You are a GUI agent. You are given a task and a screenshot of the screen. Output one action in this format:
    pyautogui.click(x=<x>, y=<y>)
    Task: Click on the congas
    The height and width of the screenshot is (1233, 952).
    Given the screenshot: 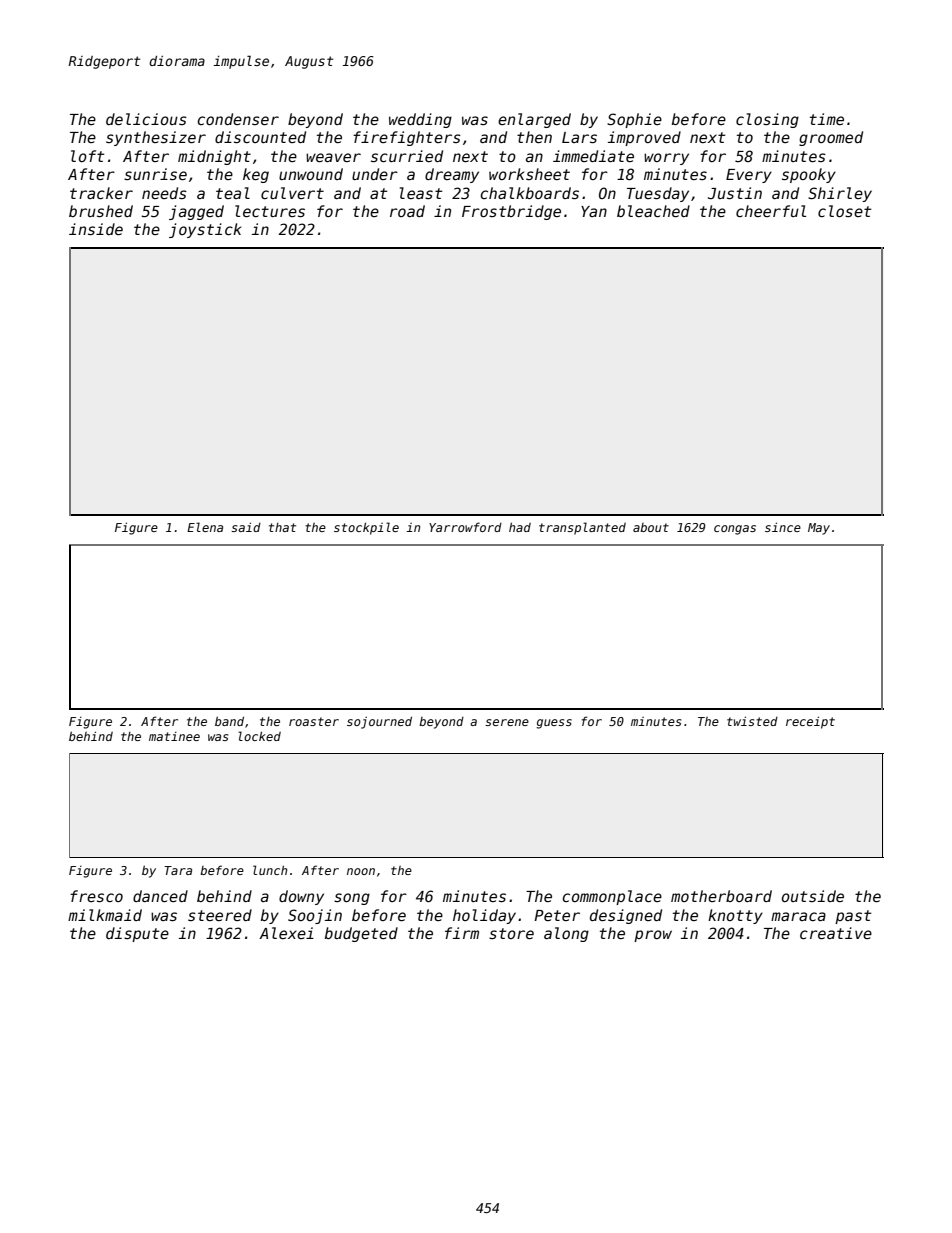 What is the action you would take?
    pyautogui.click(x=735, y=530)
